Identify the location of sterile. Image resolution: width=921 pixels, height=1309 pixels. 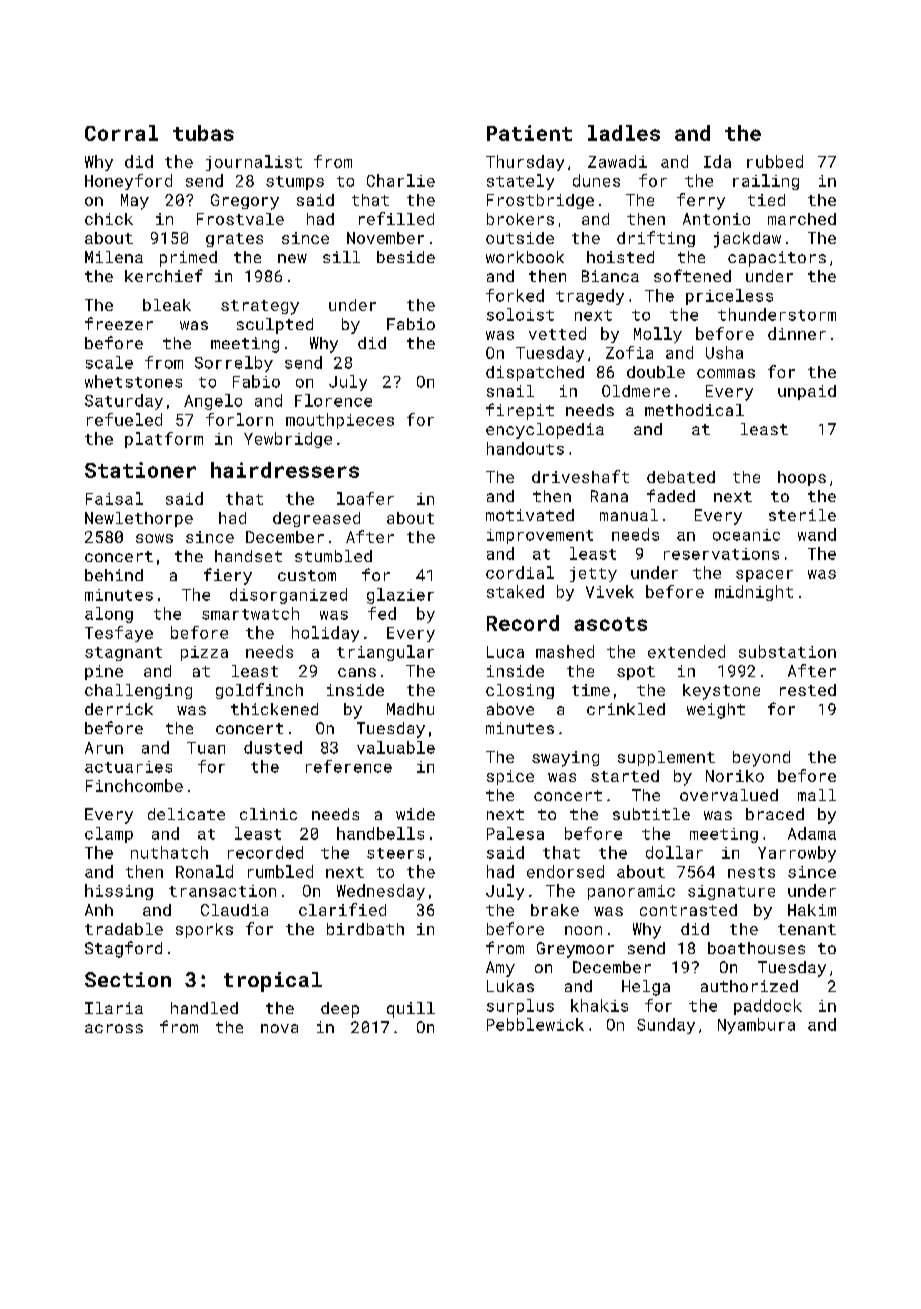
(802, 515).
